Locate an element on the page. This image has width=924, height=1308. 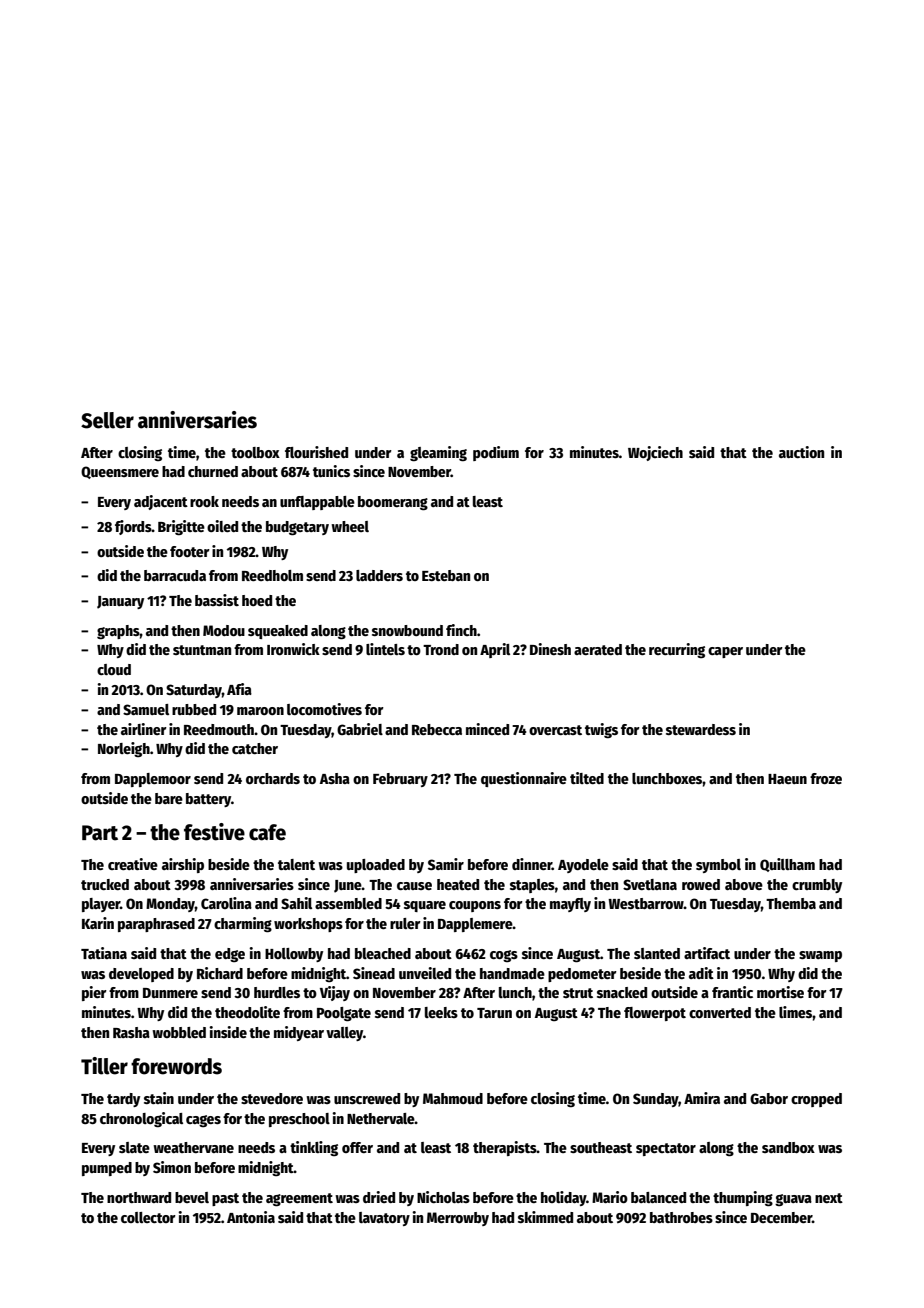
Gabor is located at coordinates (769, 1098).
